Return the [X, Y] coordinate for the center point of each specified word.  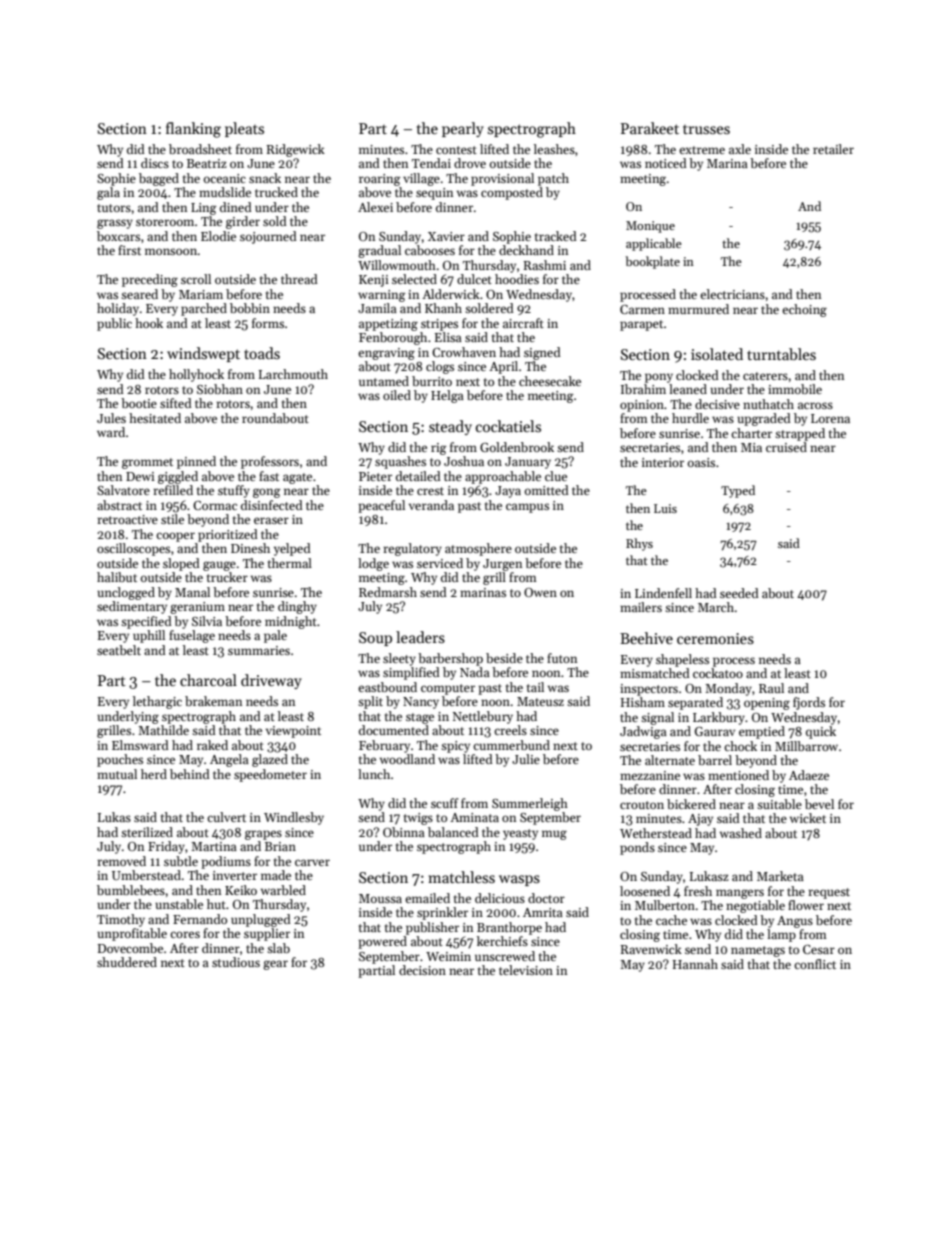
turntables [781, 354]
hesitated [155, 418]
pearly [463, 129]
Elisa [448, 337]
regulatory [412, 549]
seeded [739, 593]
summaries [259, 650]
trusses [706, 129]
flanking [193, 130]
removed [121, 861]
